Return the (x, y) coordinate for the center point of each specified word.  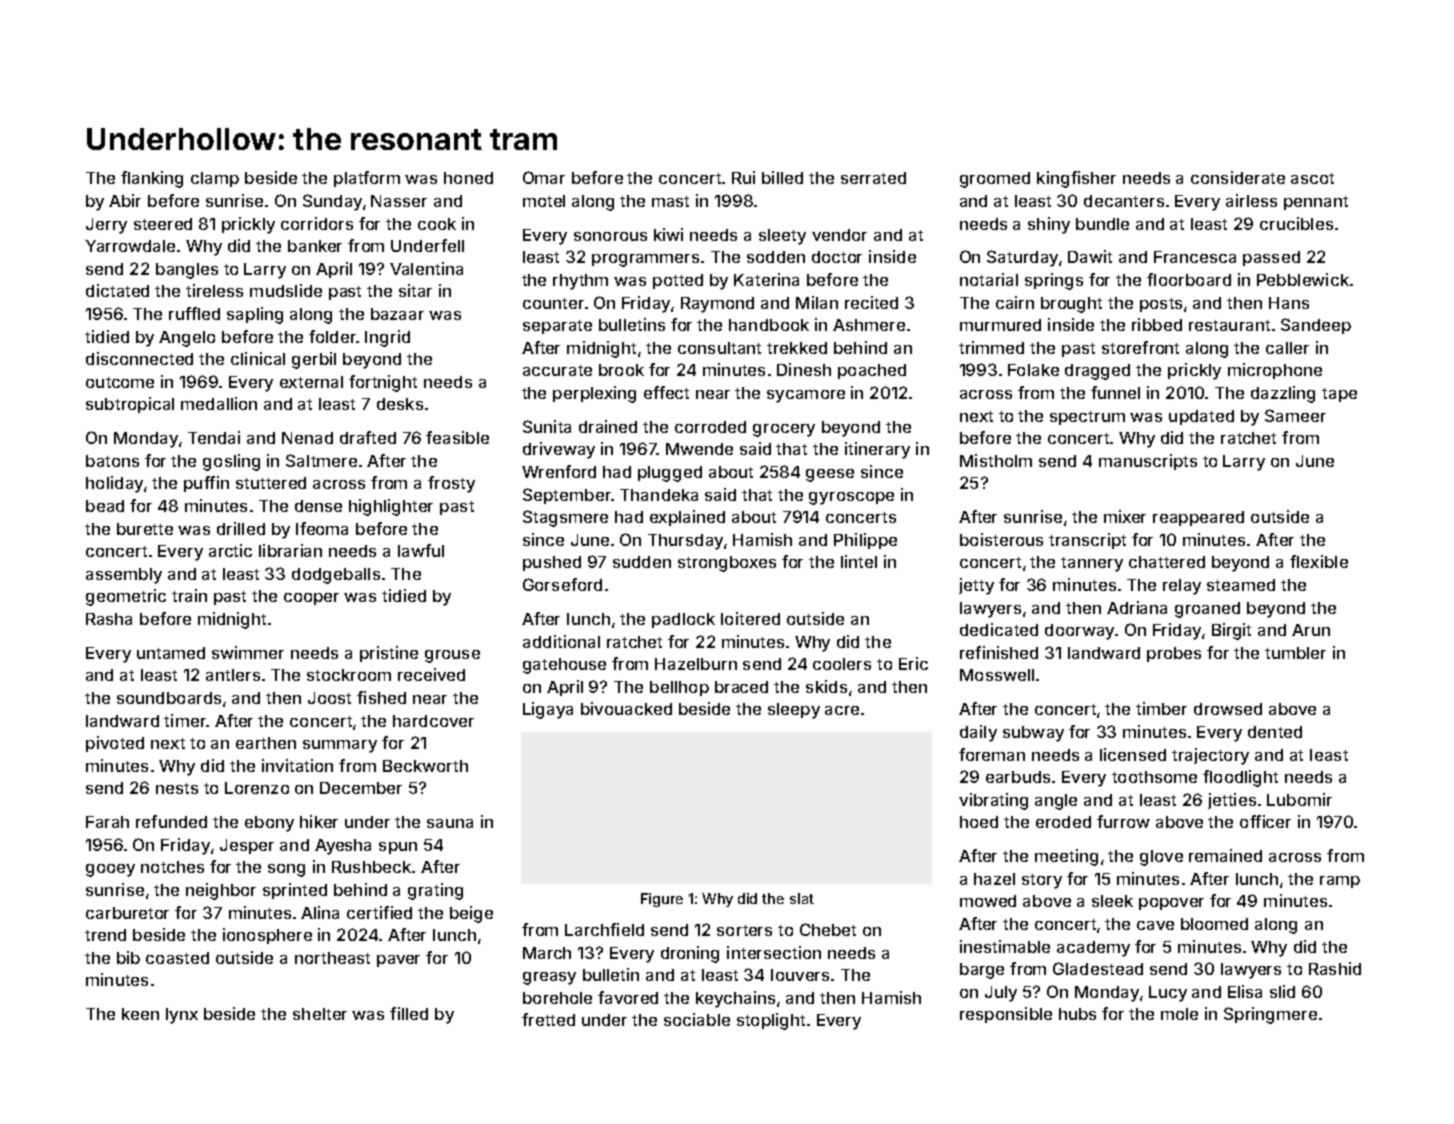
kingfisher (1076, 179)
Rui (743, 177)
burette (145, 529)
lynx (182, 1016)
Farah (107, 822)
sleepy (794, 711)
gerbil (314, 360)
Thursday (685, 542)
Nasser (399, 201)
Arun (1311, 630)
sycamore (806, 396)
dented (1275, 732)
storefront (1140, 347)
